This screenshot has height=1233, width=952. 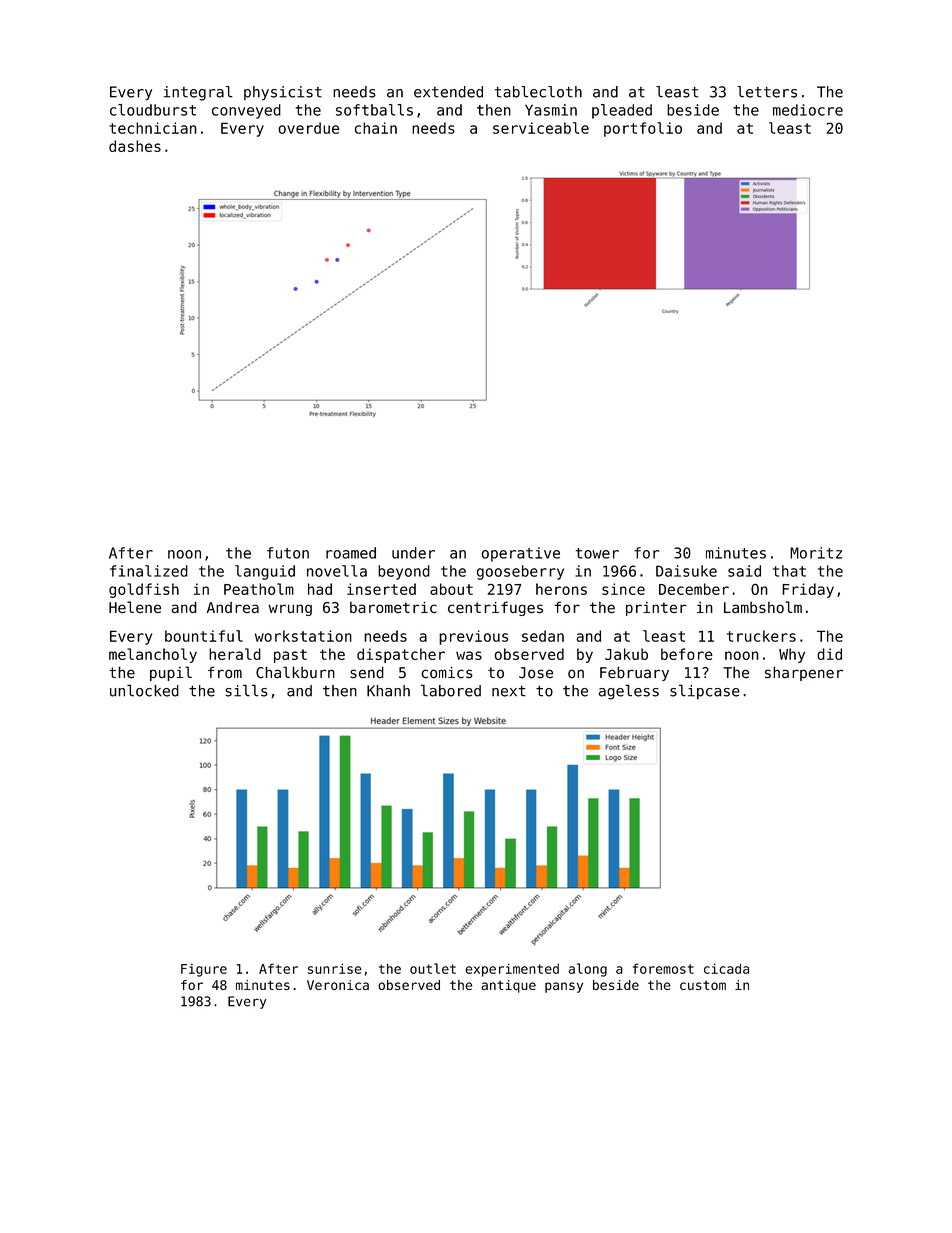 What do you see at coordinates (543, 636) in the screenshot?
I see `sedan` at bounding box center [543, 636].
